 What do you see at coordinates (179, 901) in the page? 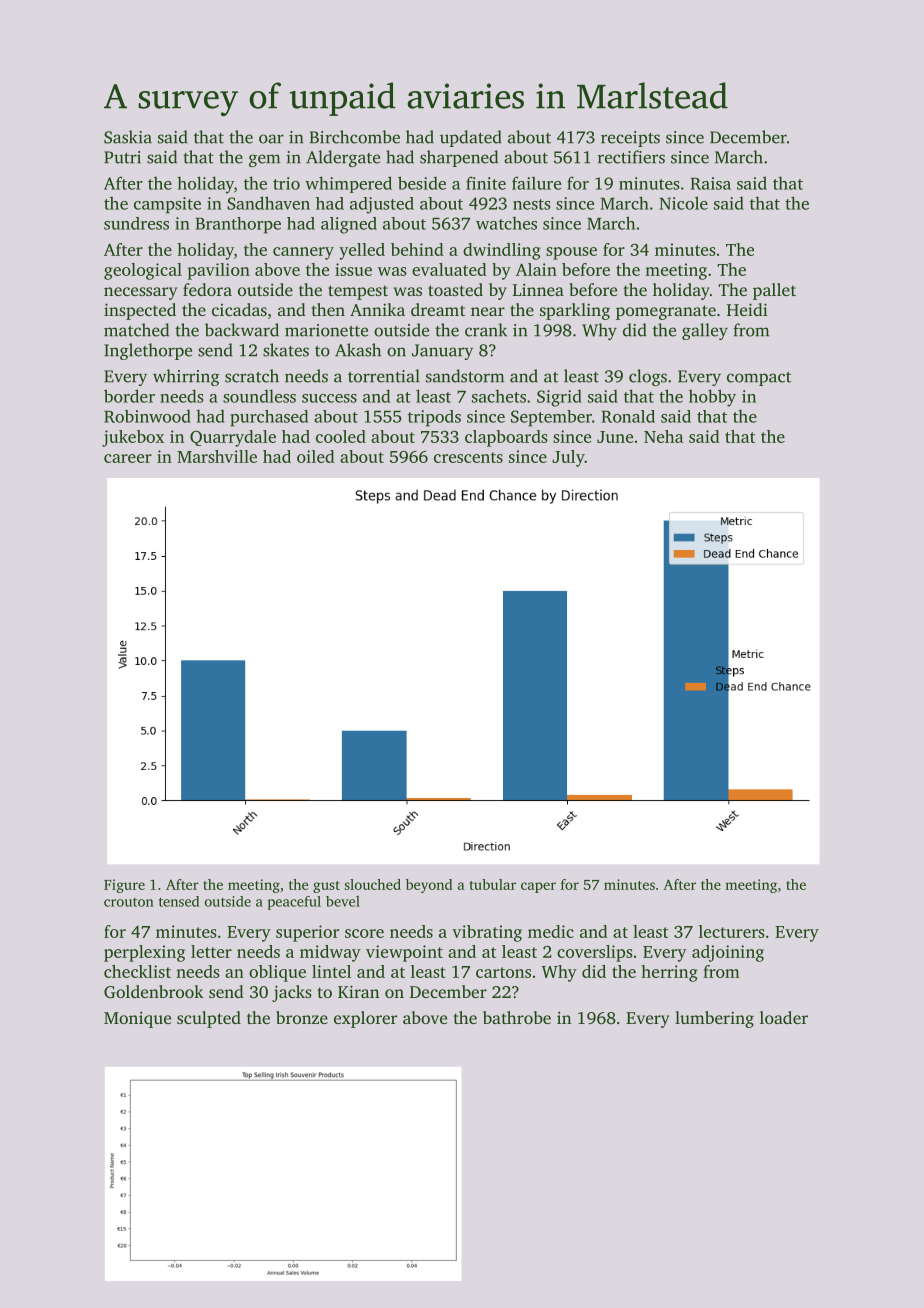
I see `tensed` at bounding box center [179, 901].
